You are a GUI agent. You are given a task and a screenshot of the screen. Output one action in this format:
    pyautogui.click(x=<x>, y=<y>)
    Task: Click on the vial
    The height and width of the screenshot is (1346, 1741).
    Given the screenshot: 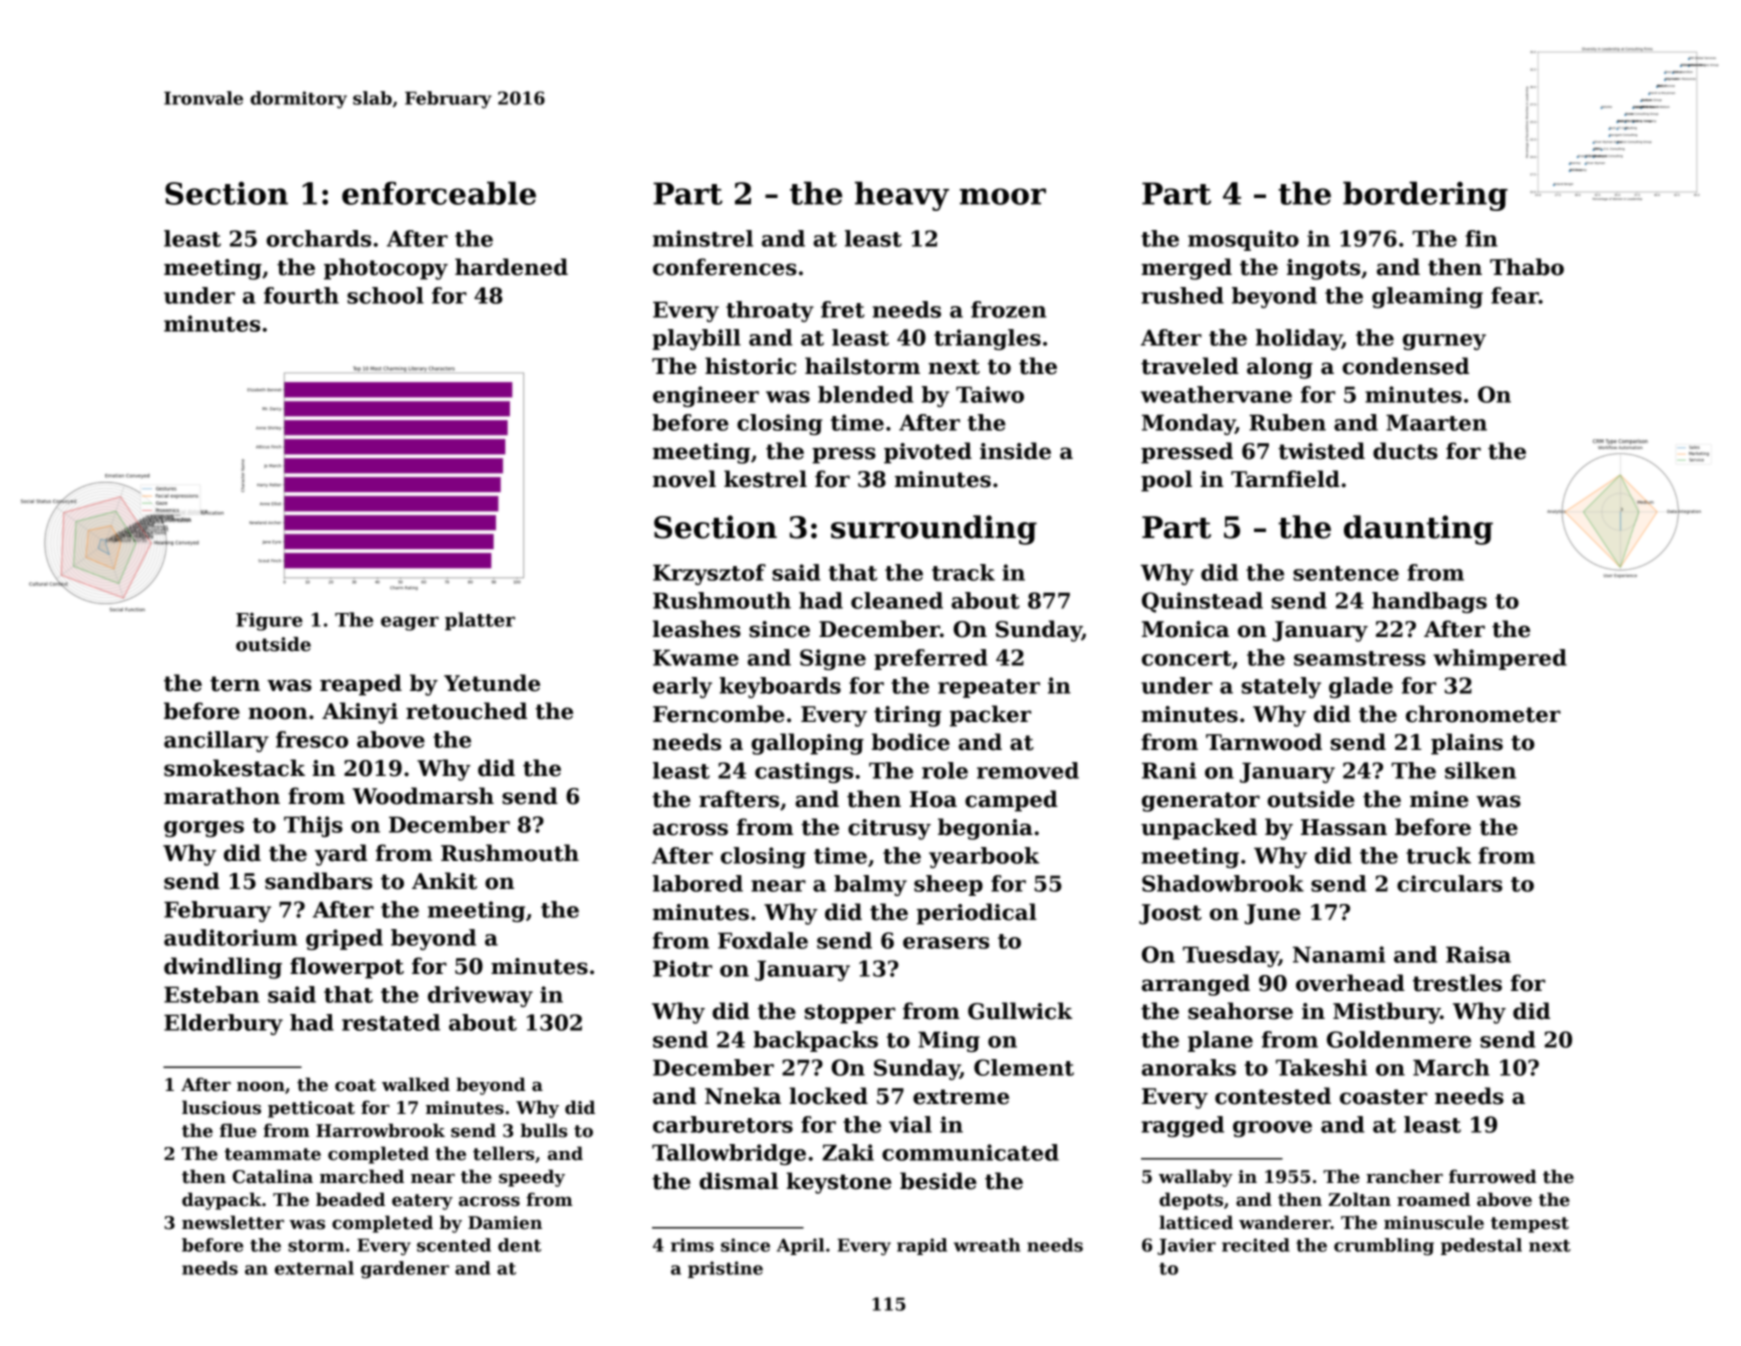 What is the action you would take?
    pyautogui.click(x=910, y=1124)
